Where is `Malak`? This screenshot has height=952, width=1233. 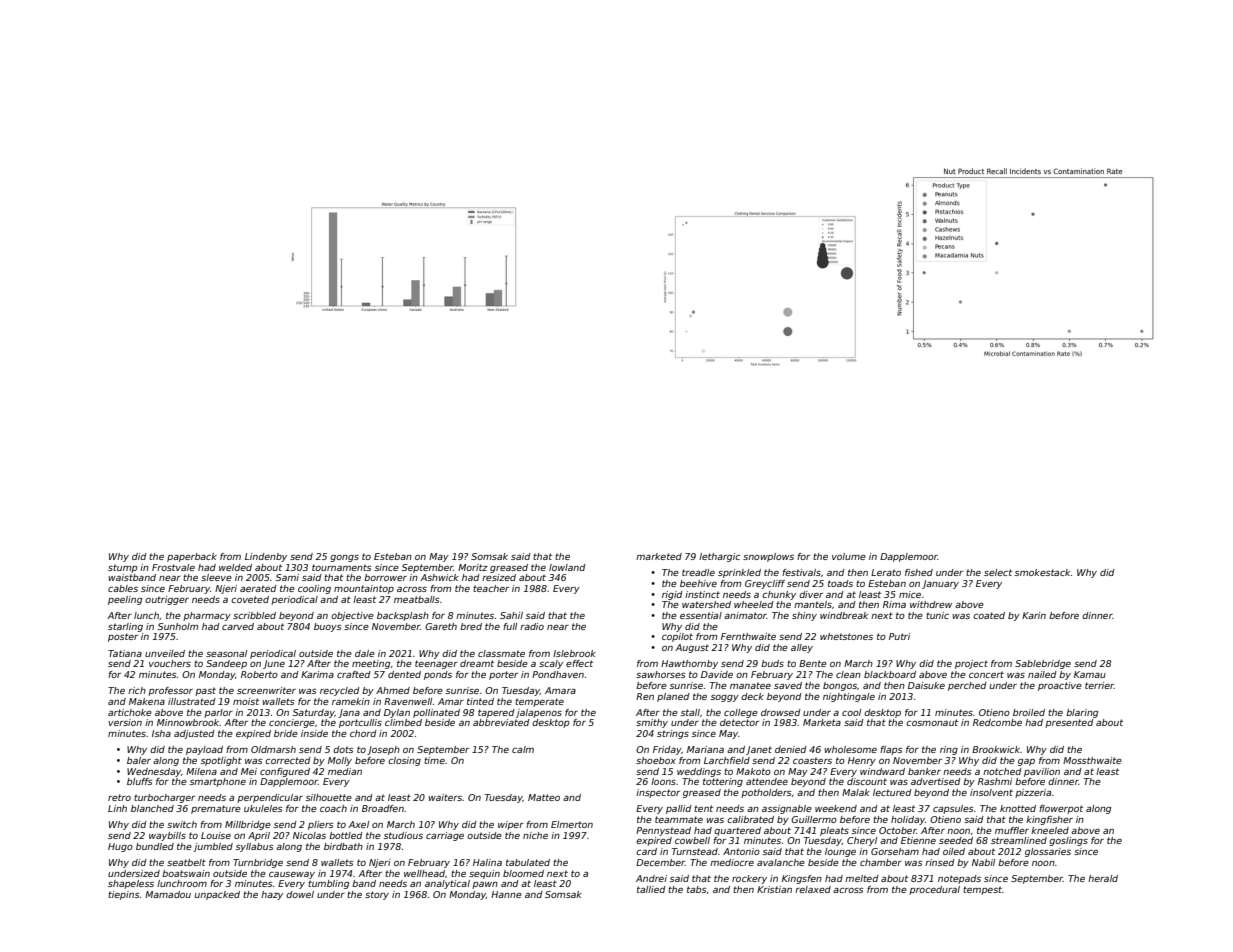 Malak is located at coordinates (856, 792).
